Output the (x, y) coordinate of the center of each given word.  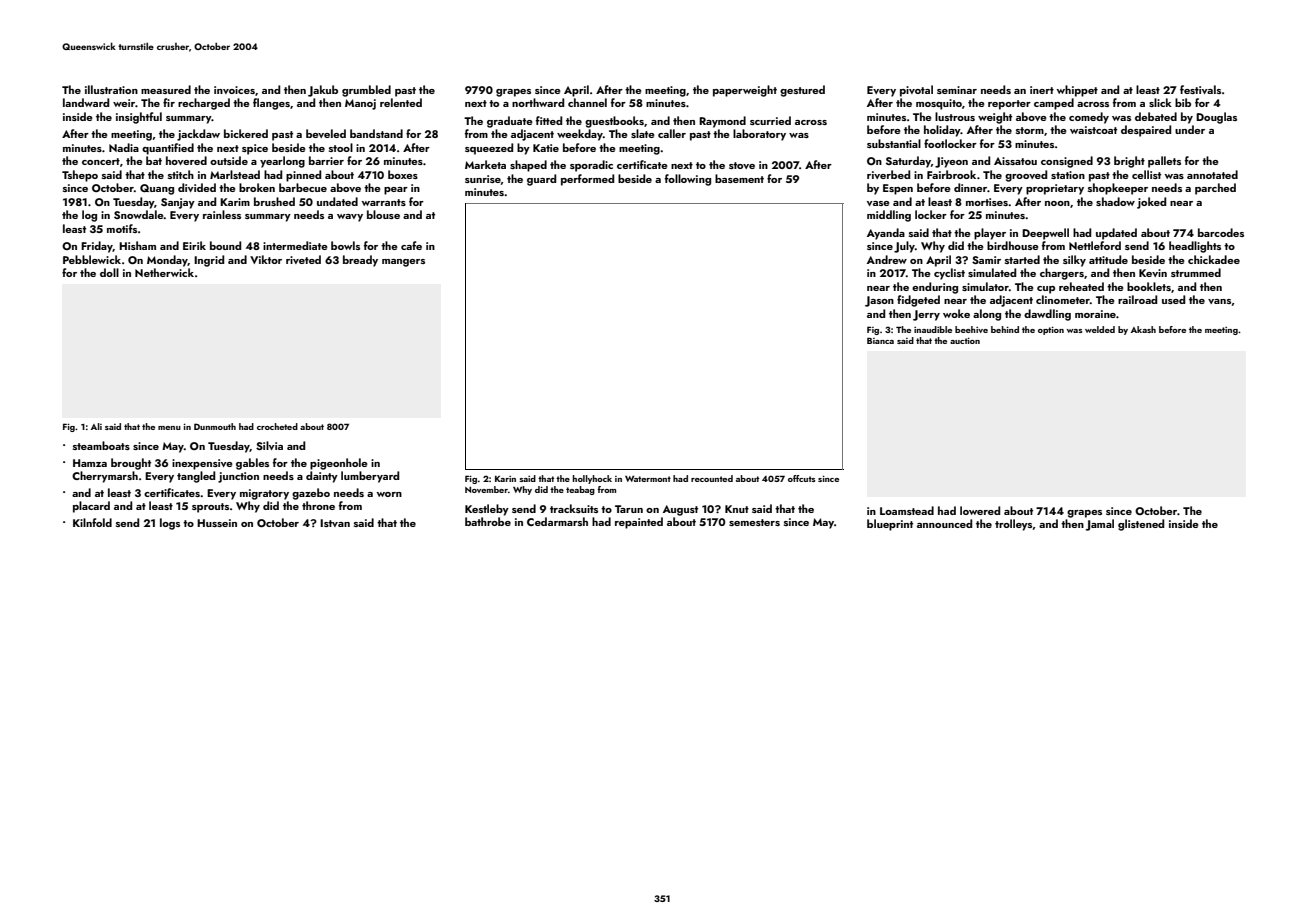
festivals (1200, 89)
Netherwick (164, 272)
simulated (992, 272)
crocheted (277, 426)
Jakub (323, 91)
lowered (980, 510)
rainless (222, 214)
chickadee (1214, 259)
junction (238, 477)
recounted (712, 478)
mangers (403, 263)
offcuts (801, 478)
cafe (411, 245)
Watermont (648, 479)
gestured (802, 91)
